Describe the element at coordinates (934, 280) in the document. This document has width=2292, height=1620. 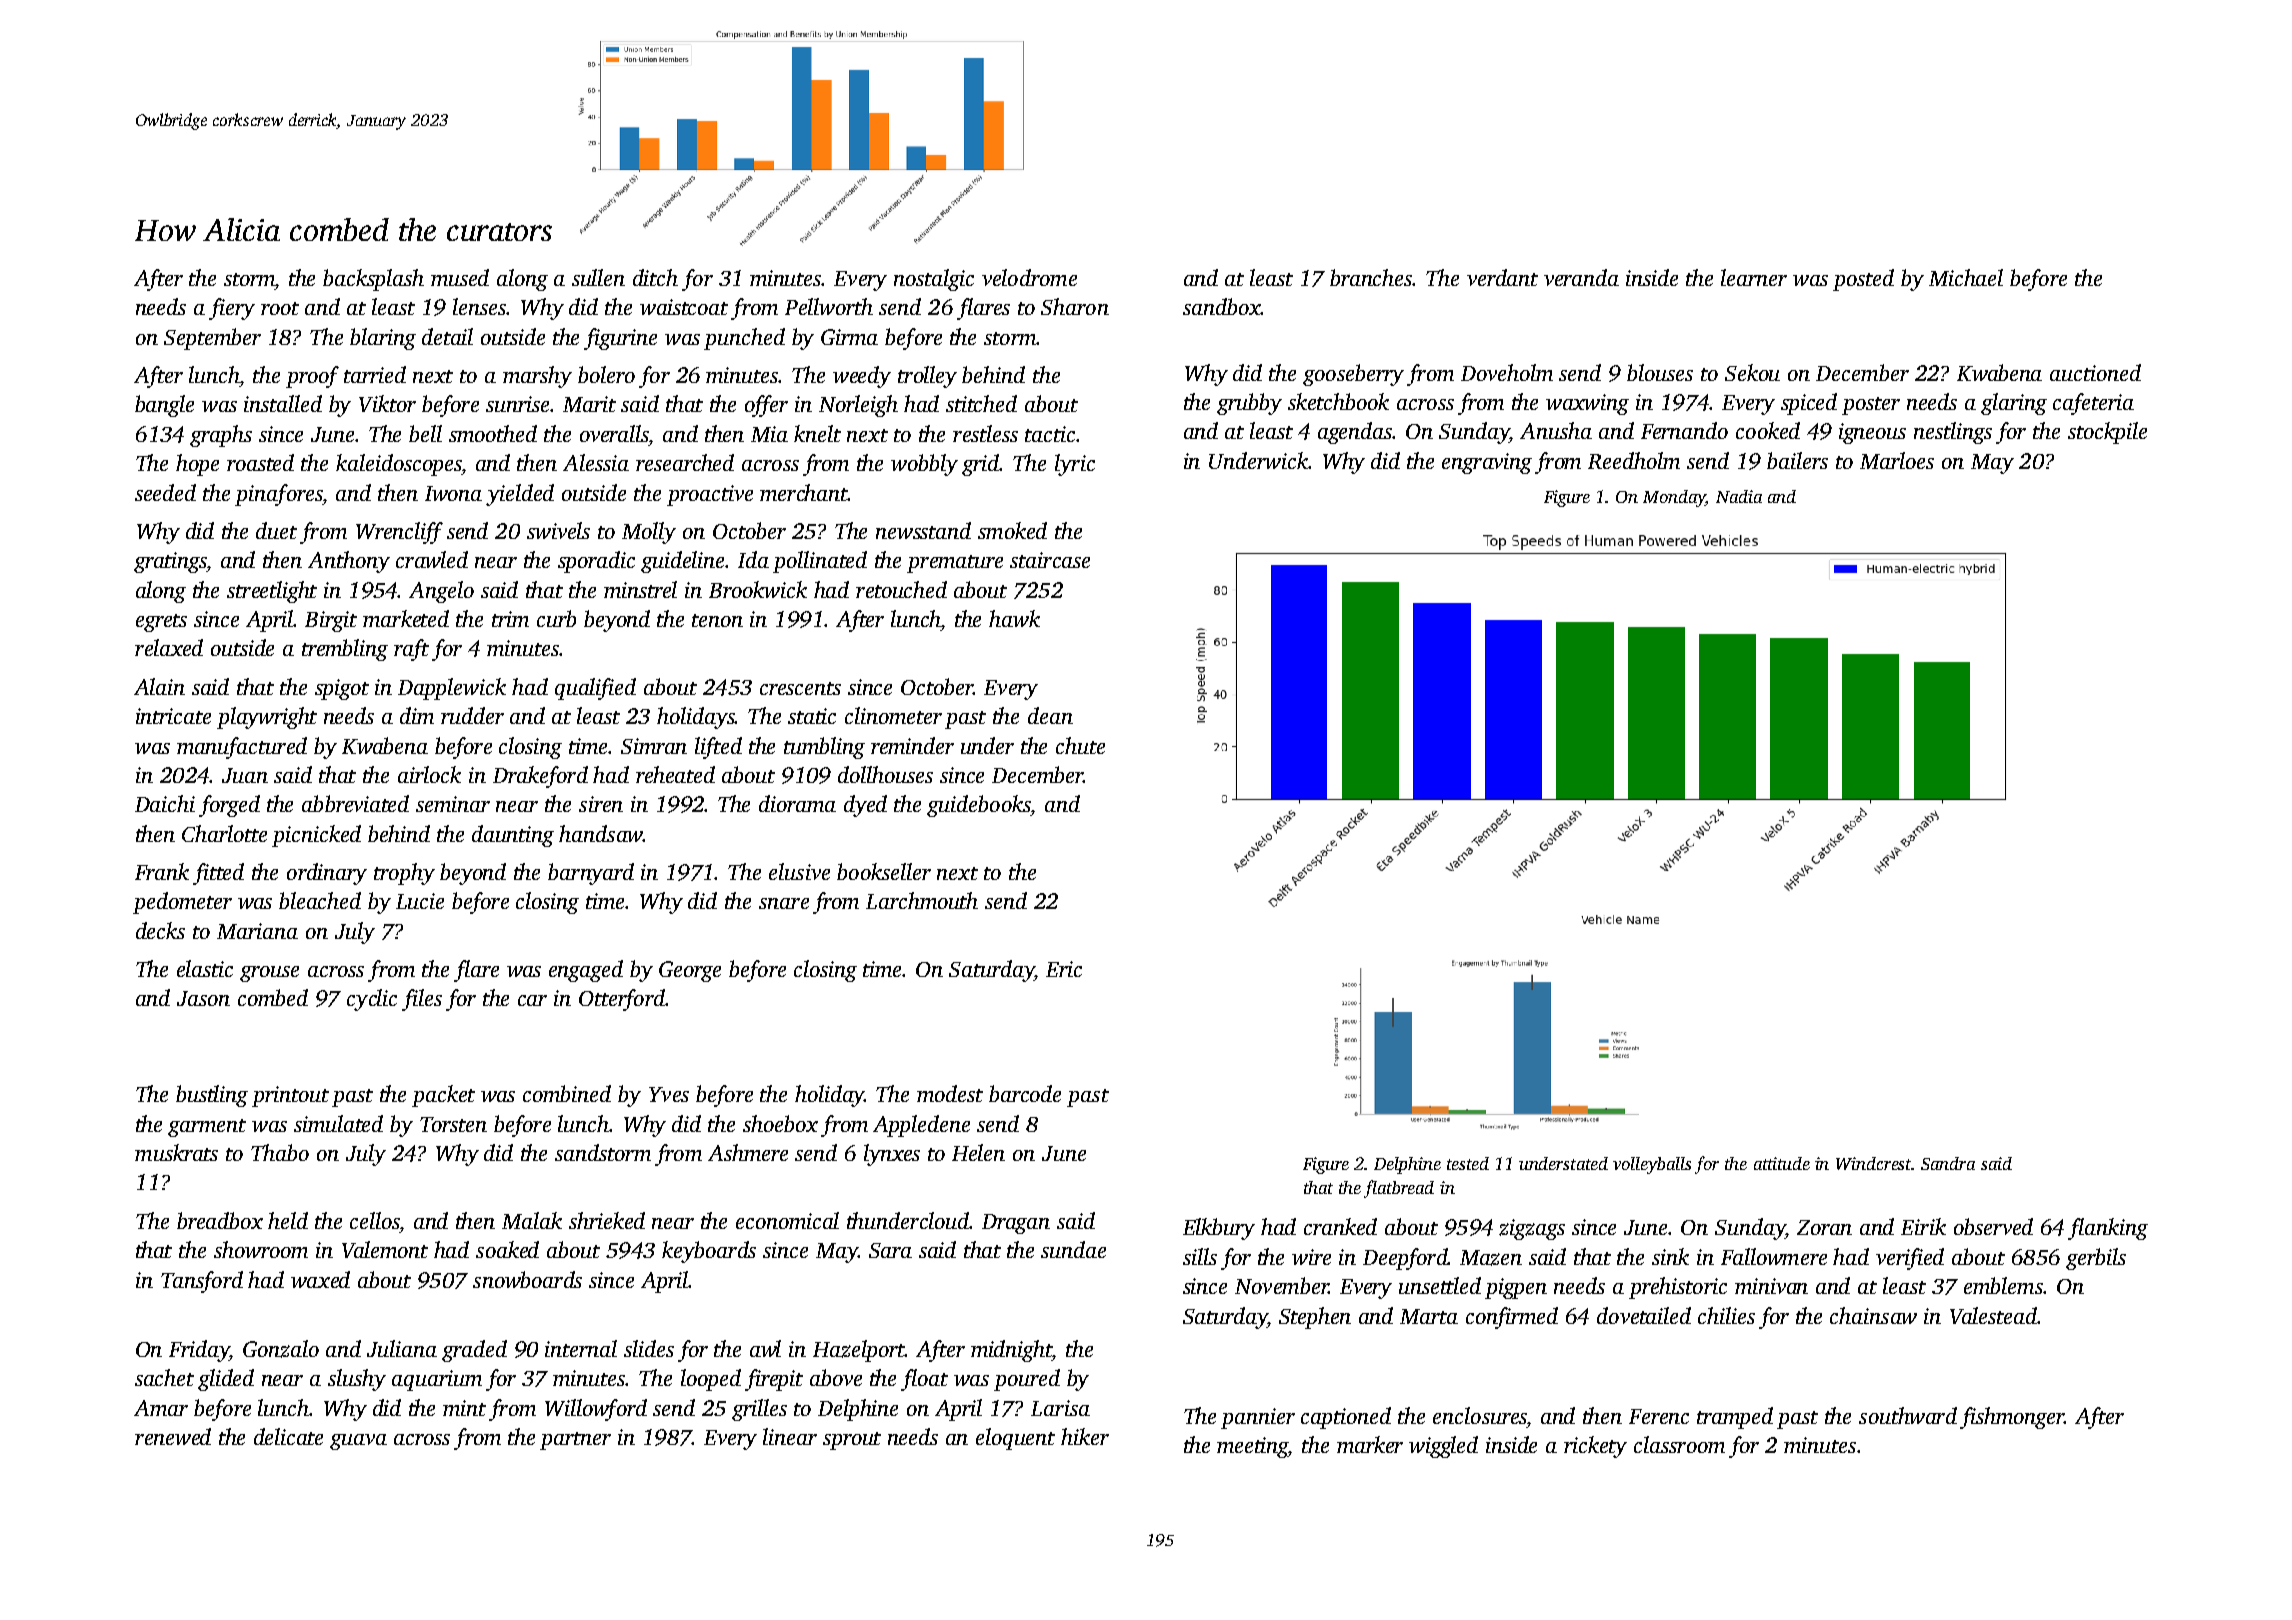
I see `nostalgic` at that location.
